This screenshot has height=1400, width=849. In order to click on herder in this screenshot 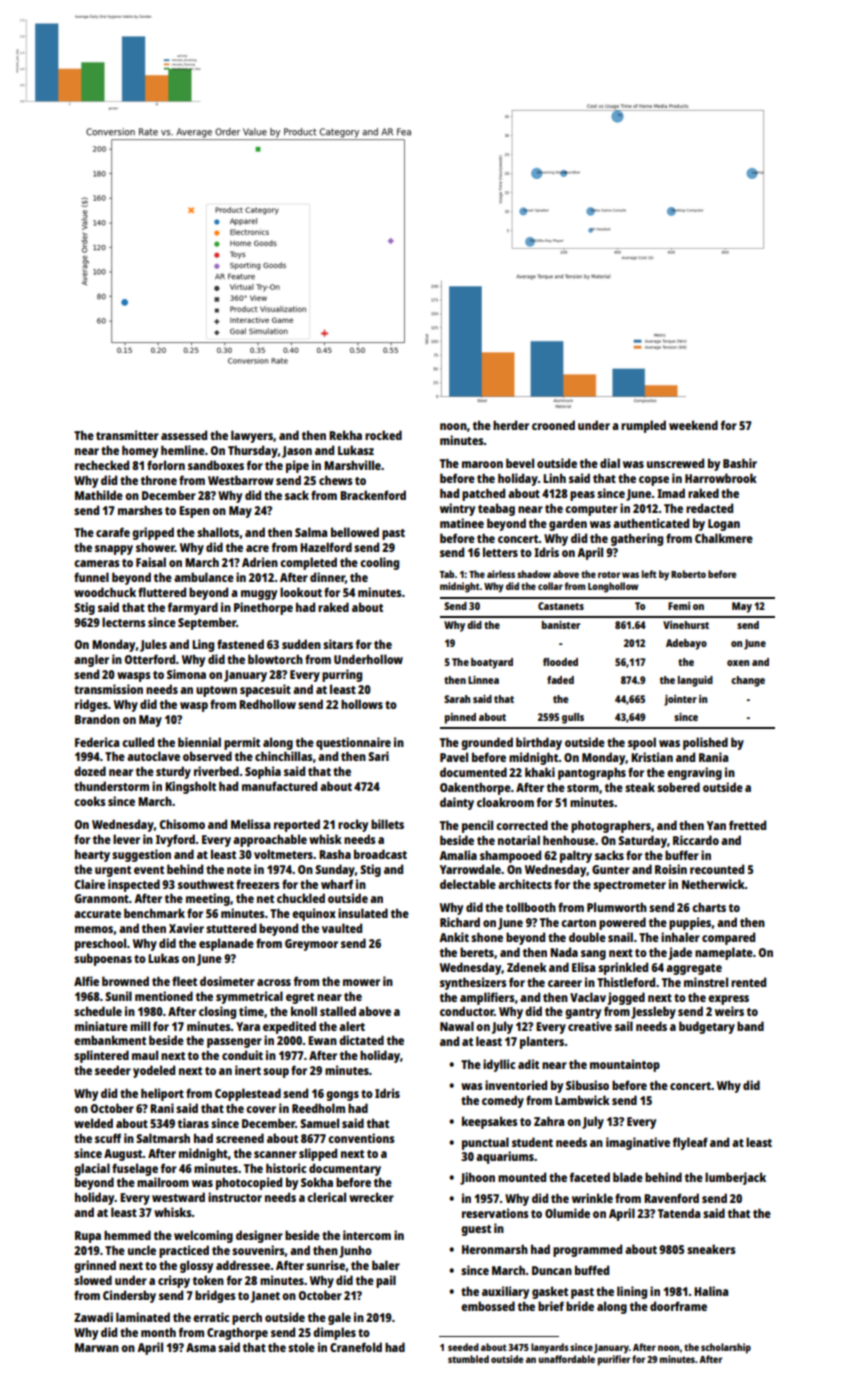, I will do `click(511, 425)`.
